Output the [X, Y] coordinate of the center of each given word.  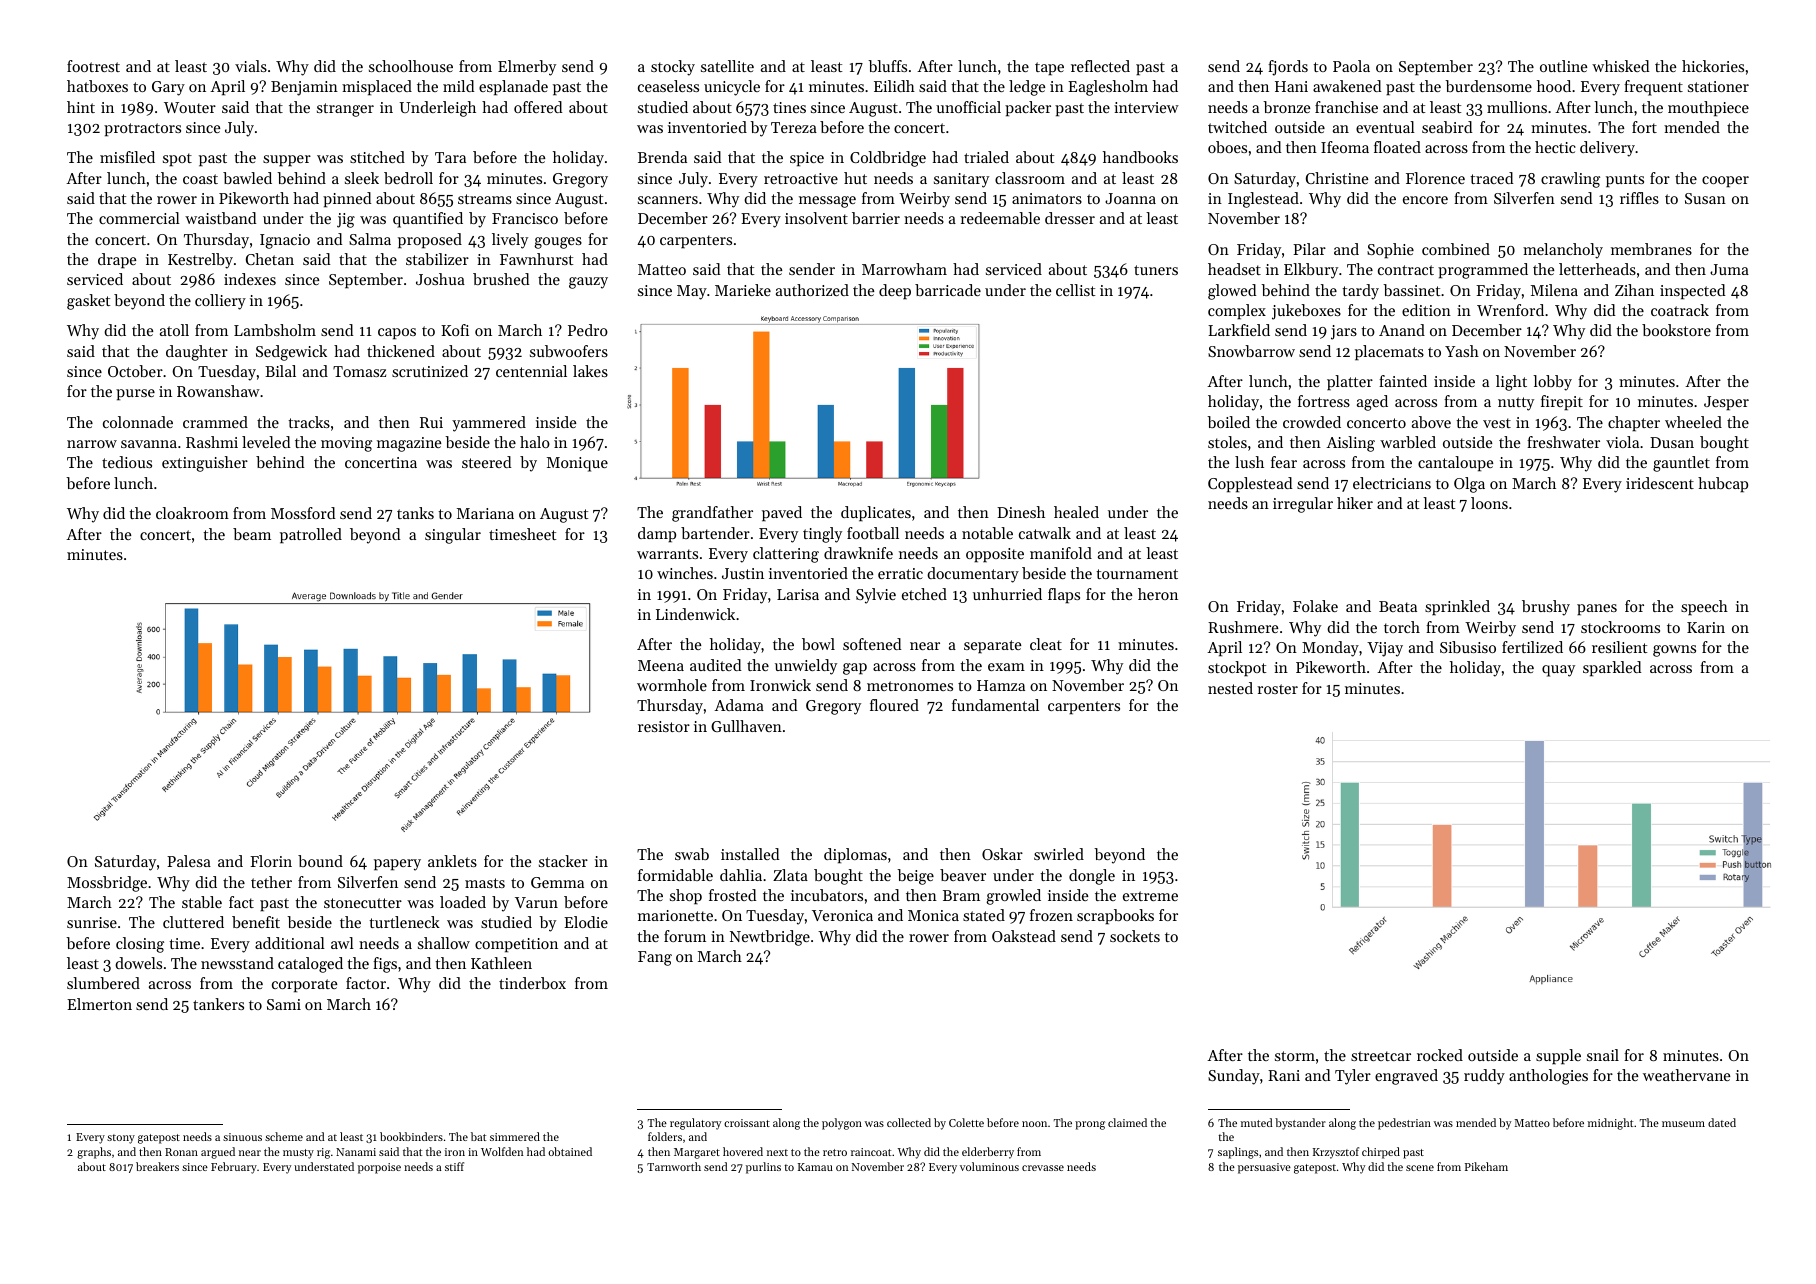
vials [251, 66]
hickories [1713, 66]
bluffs [887, 66]
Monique [577, 464]
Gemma [557, 882]
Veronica [842, 915]
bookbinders [411, 1136]
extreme [1150, 896]
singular [453, 536]
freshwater [1563, 442]
